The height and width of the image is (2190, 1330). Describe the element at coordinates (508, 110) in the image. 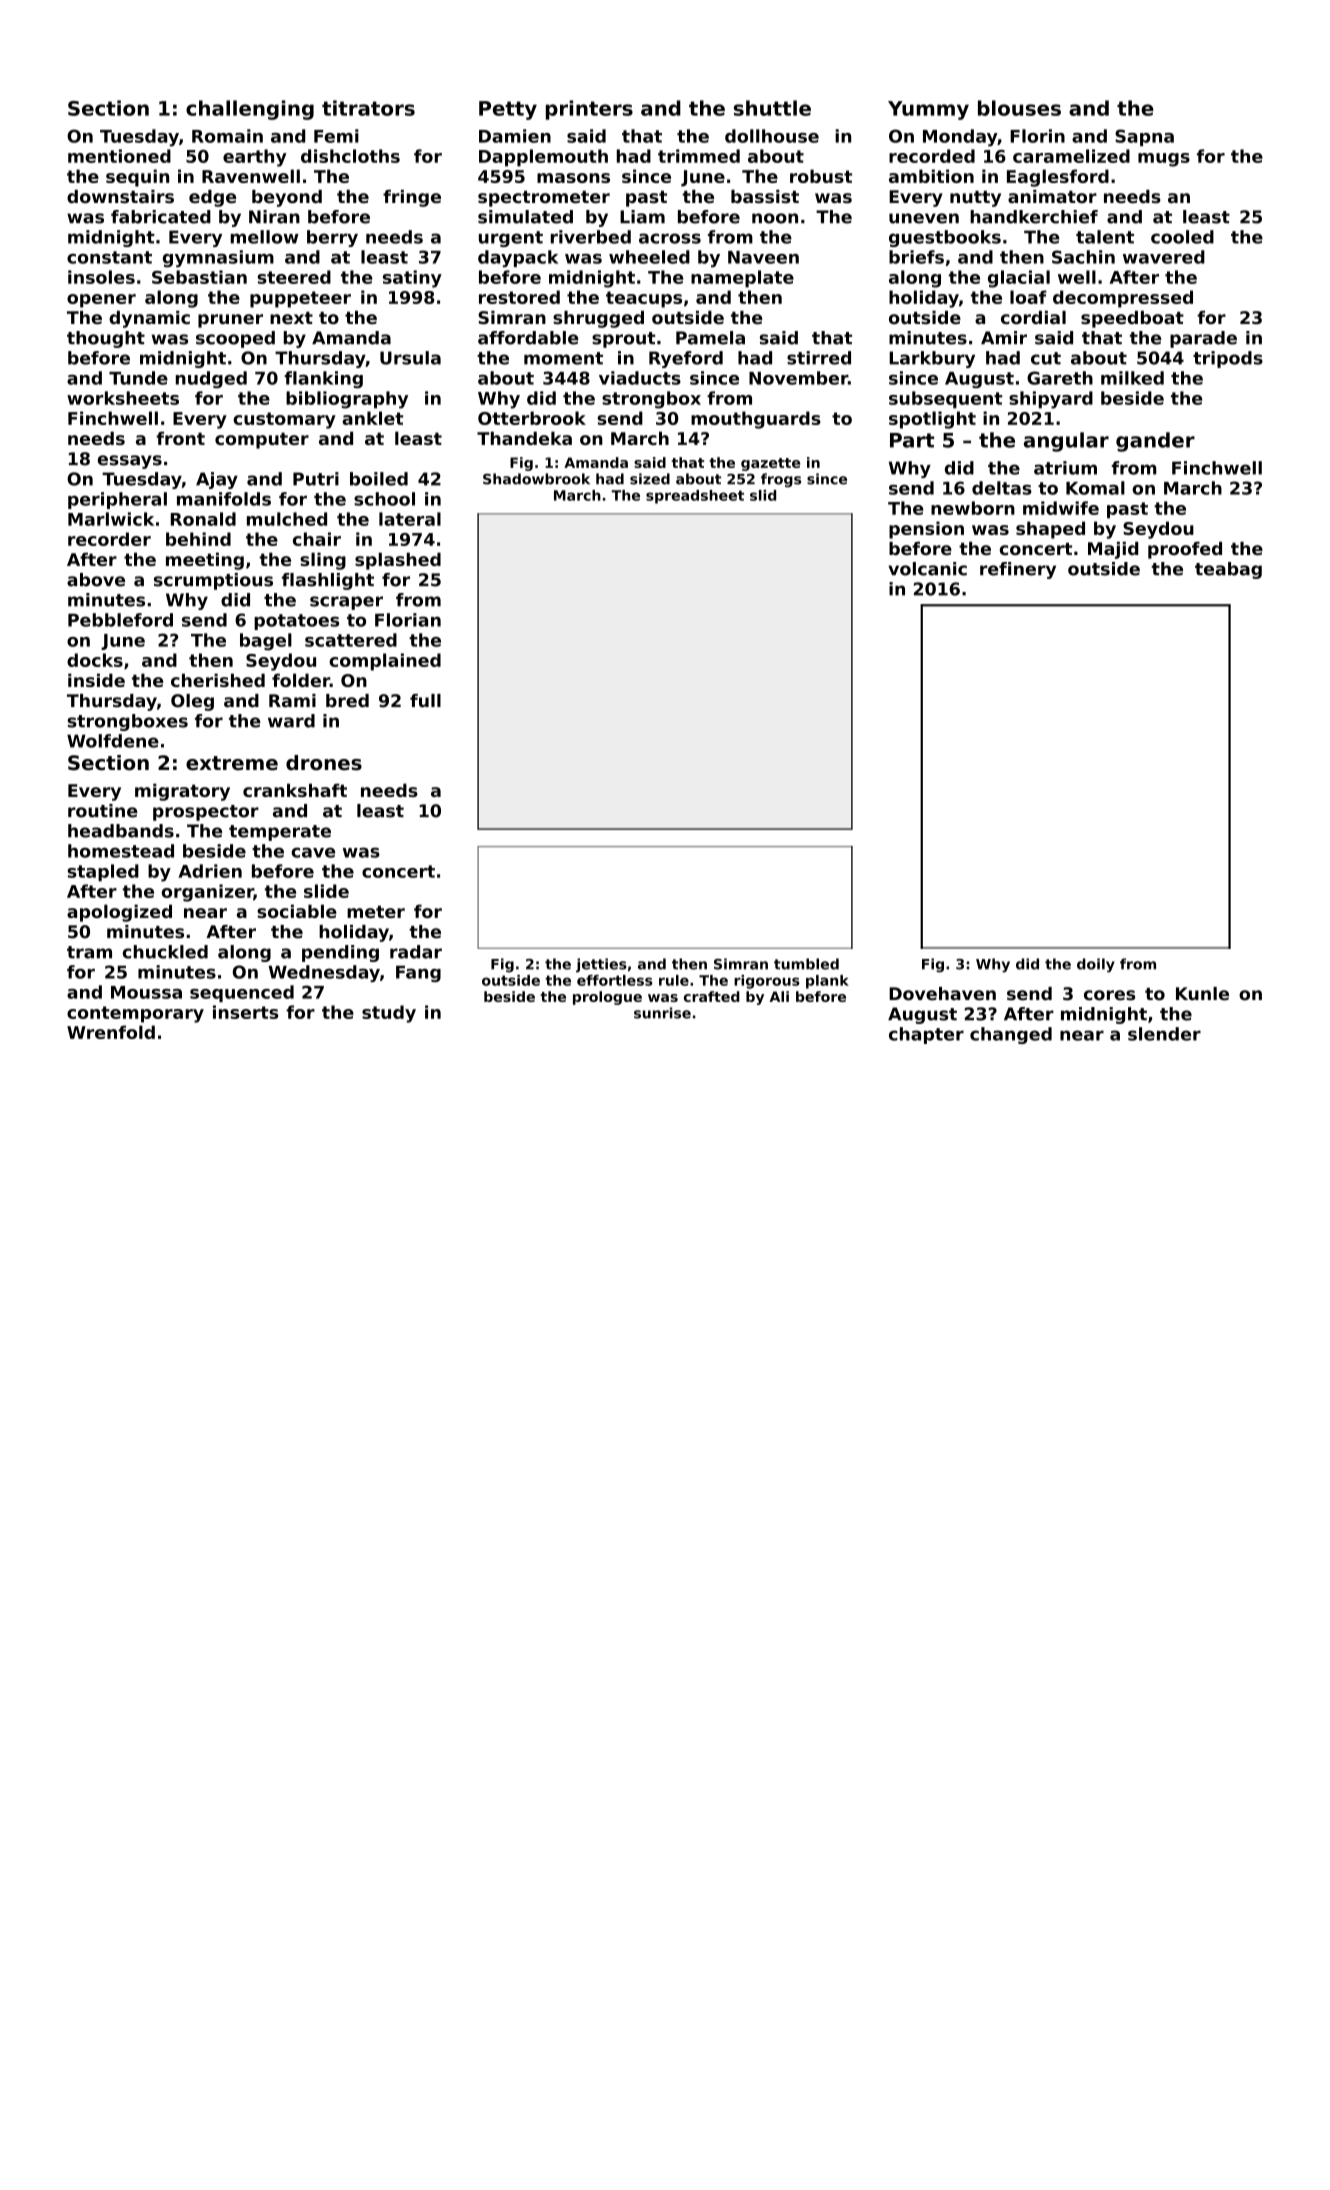

I see `Petty` at that location.
